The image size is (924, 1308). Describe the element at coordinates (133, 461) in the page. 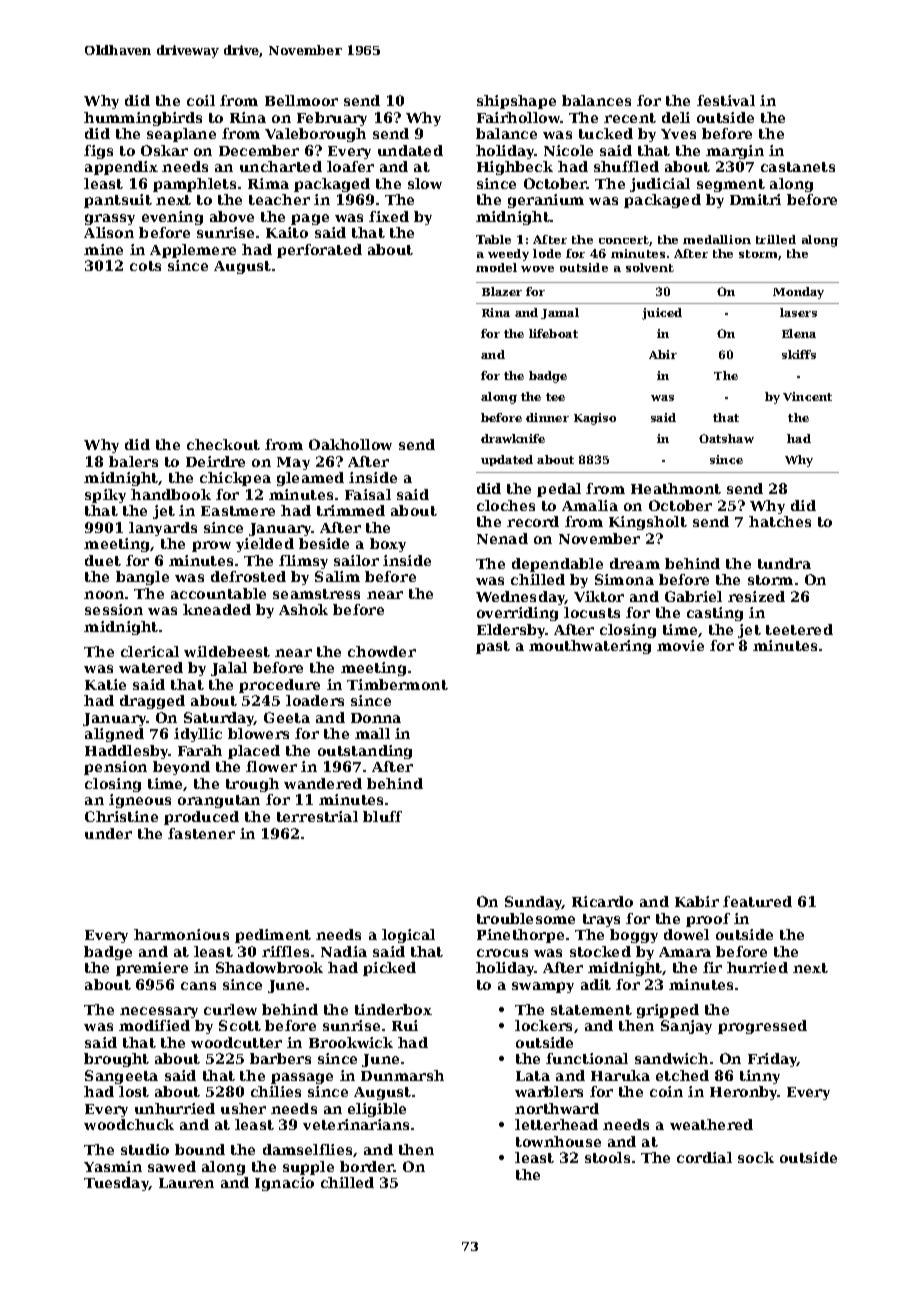

I see `balers` at that location.
